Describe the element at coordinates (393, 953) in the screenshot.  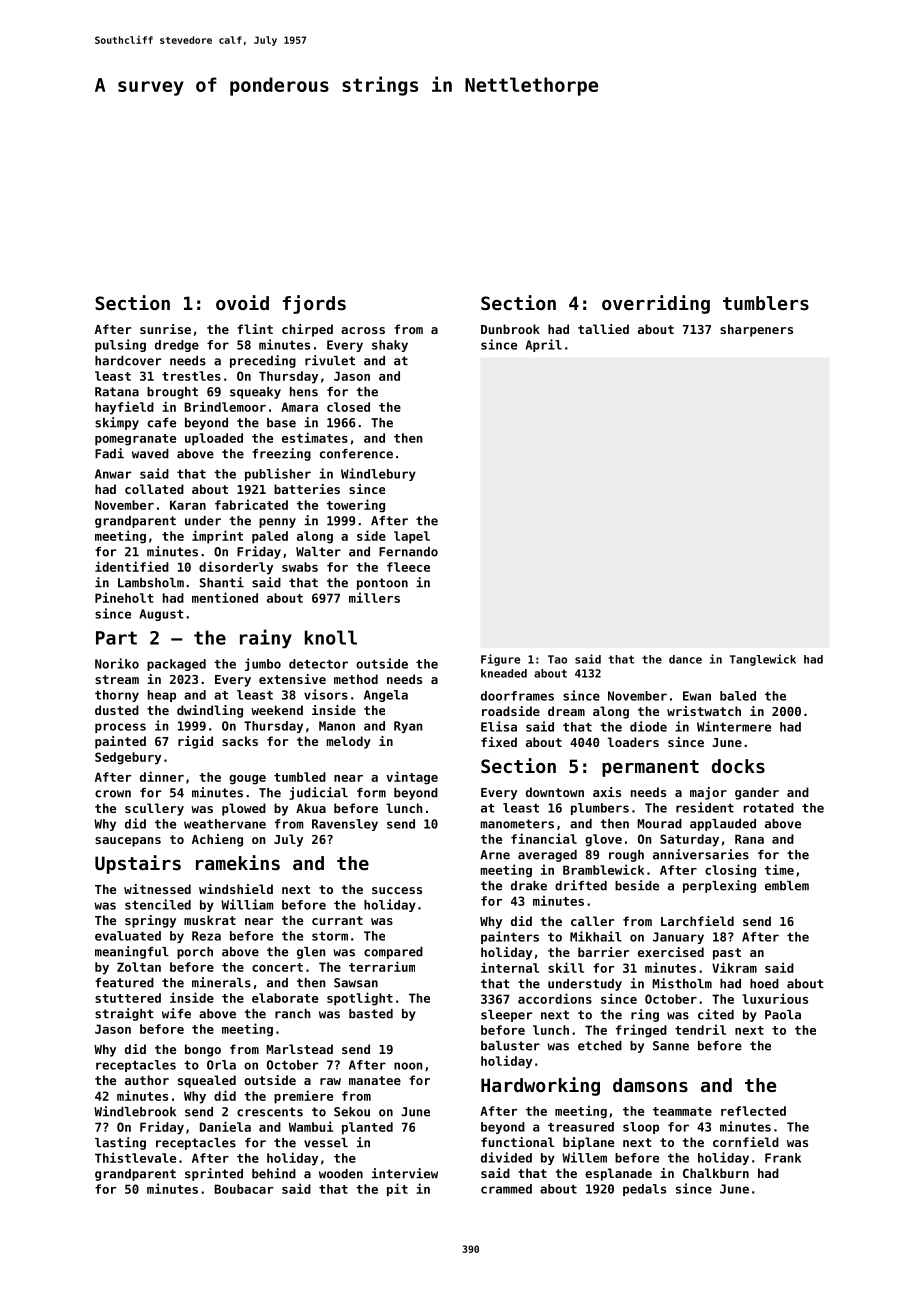
I see `compared` at that location.
